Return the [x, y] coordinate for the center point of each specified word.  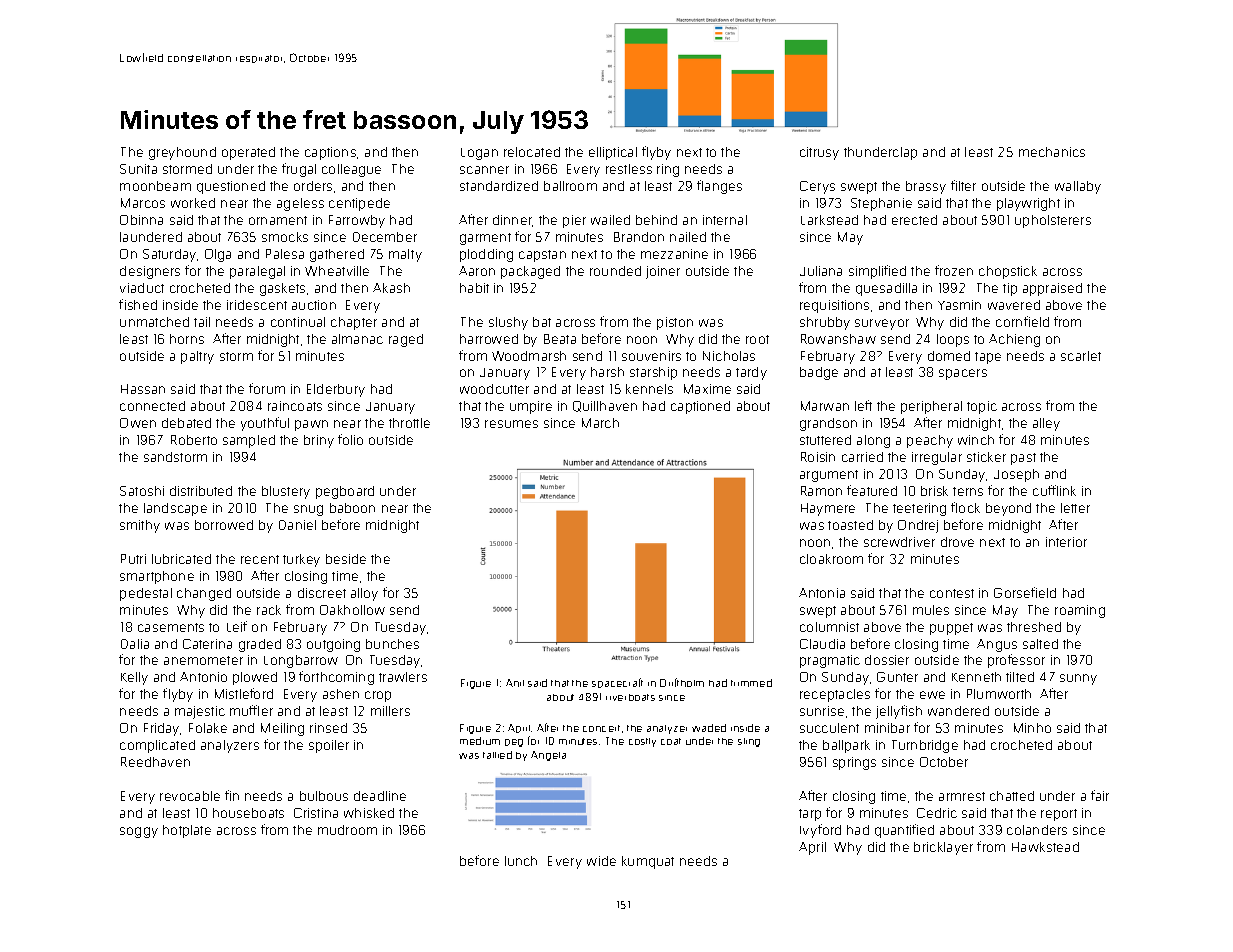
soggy [139, 832]
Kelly [134, 678]
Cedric [937, 813]
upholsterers [1053, 221]
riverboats [630, 697]
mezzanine [674, 254]
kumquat [648, 862]
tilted [1020, 677]
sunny [1078, 679]
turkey [301, 560]
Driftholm [682, 682]
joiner [663, 272]
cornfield [1022, 321]
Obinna [141, 220]
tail [202, 322]
